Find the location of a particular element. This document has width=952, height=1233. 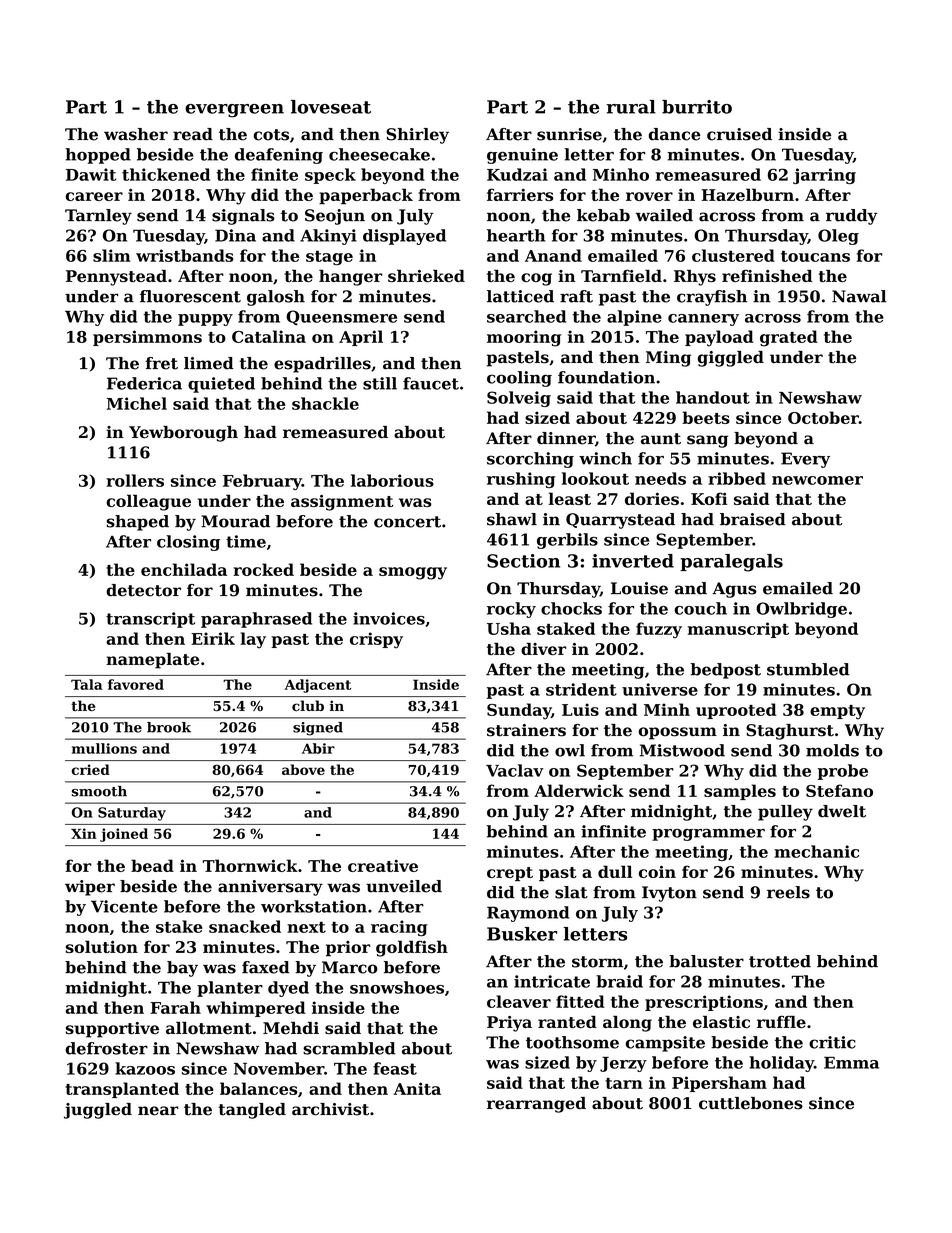

career is located at coordinates (94, 196).
